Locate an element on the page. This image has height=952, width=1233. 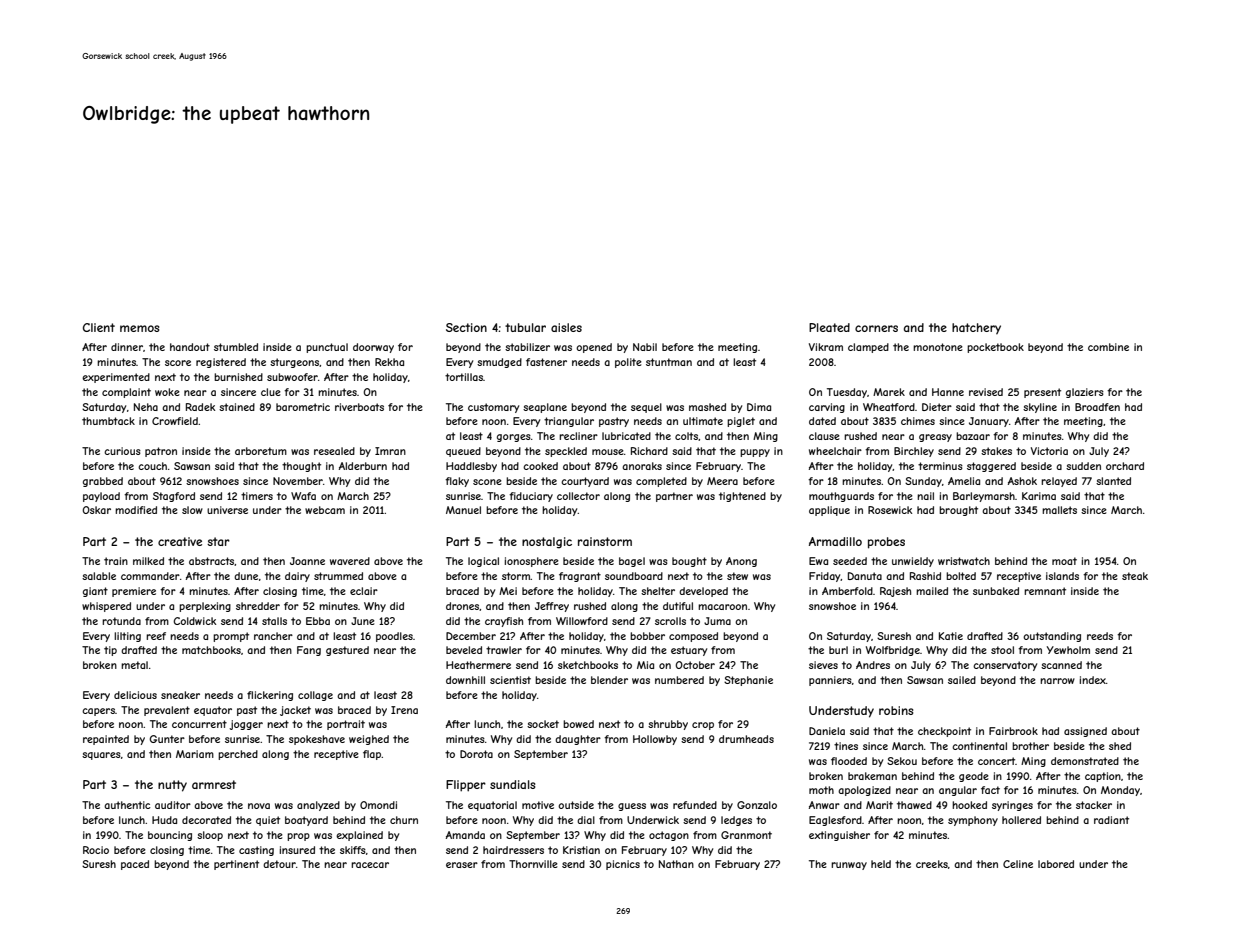
nail is located at coordinates (925, 496).
